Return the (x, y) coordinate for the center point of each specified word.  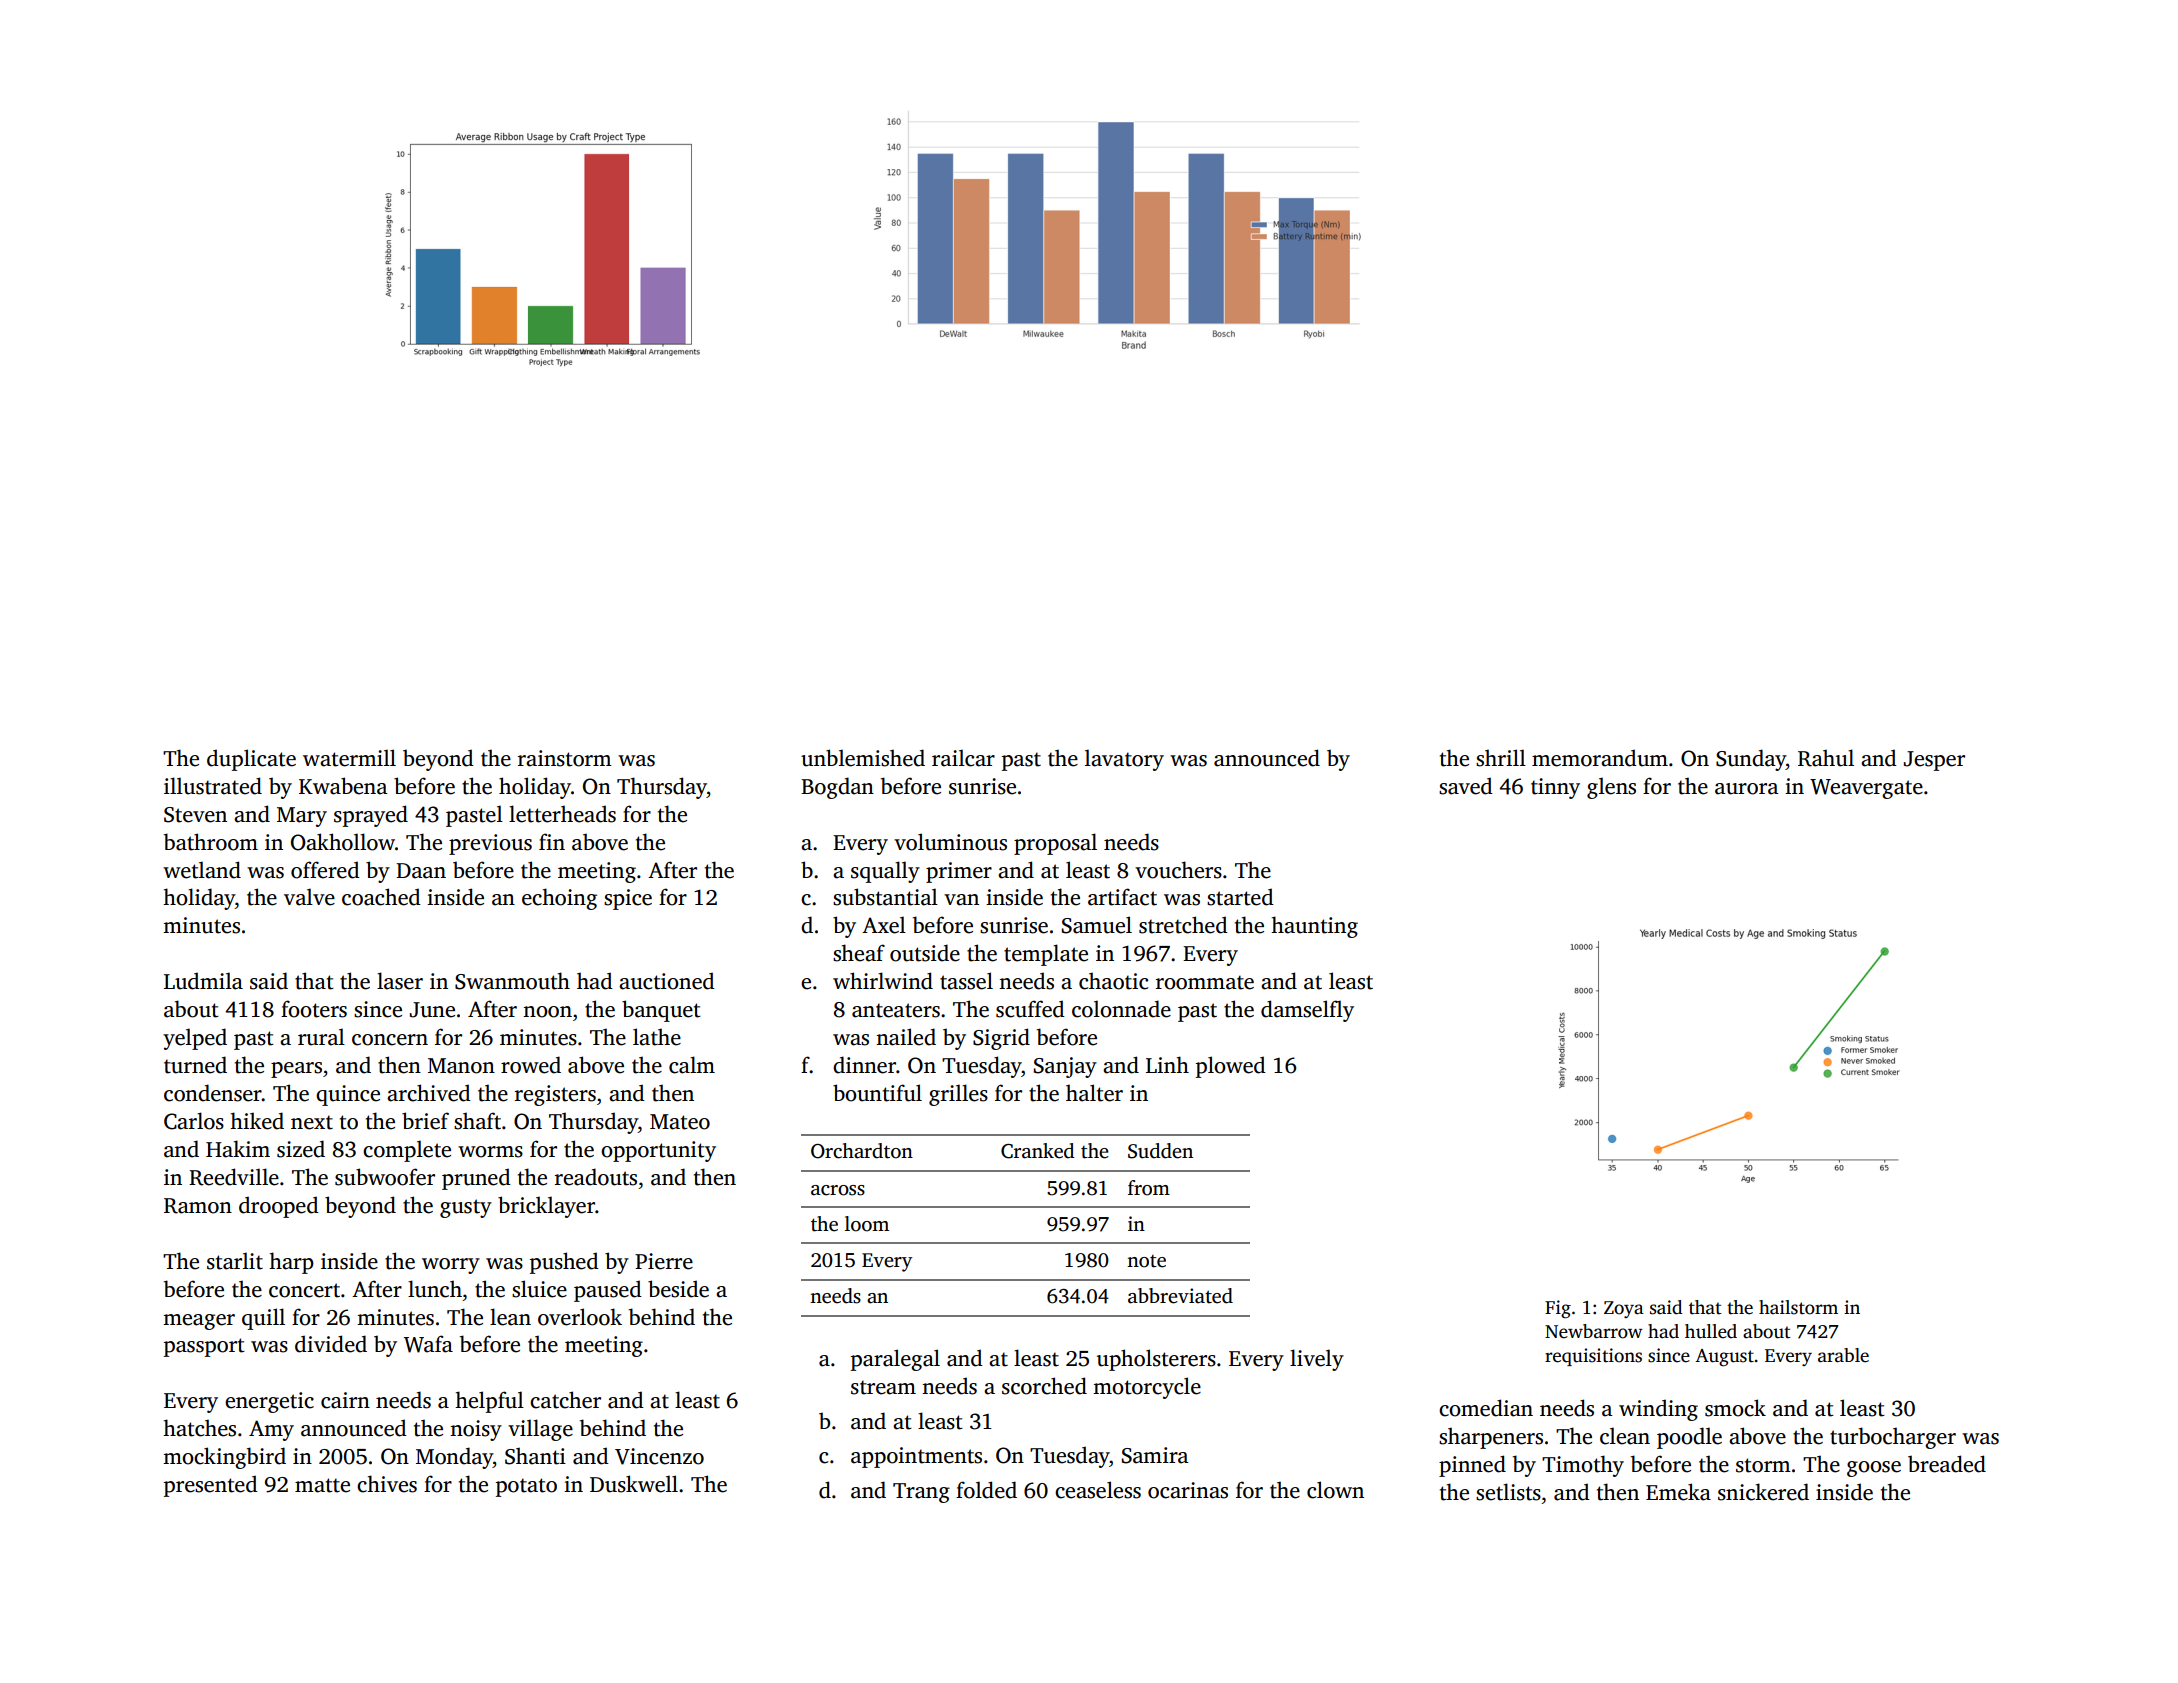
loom (867, 1224)
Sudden (1160, 1151)
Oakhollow (343, 842)
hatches (199, 1428)
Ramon (198, 1206)
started (1240, 897)
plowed (1231, 1067)
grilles (958, 1095)
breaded (1947, 1464)
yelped (195, 1039)
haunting (1314, 927)
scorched (1044, 1386)
